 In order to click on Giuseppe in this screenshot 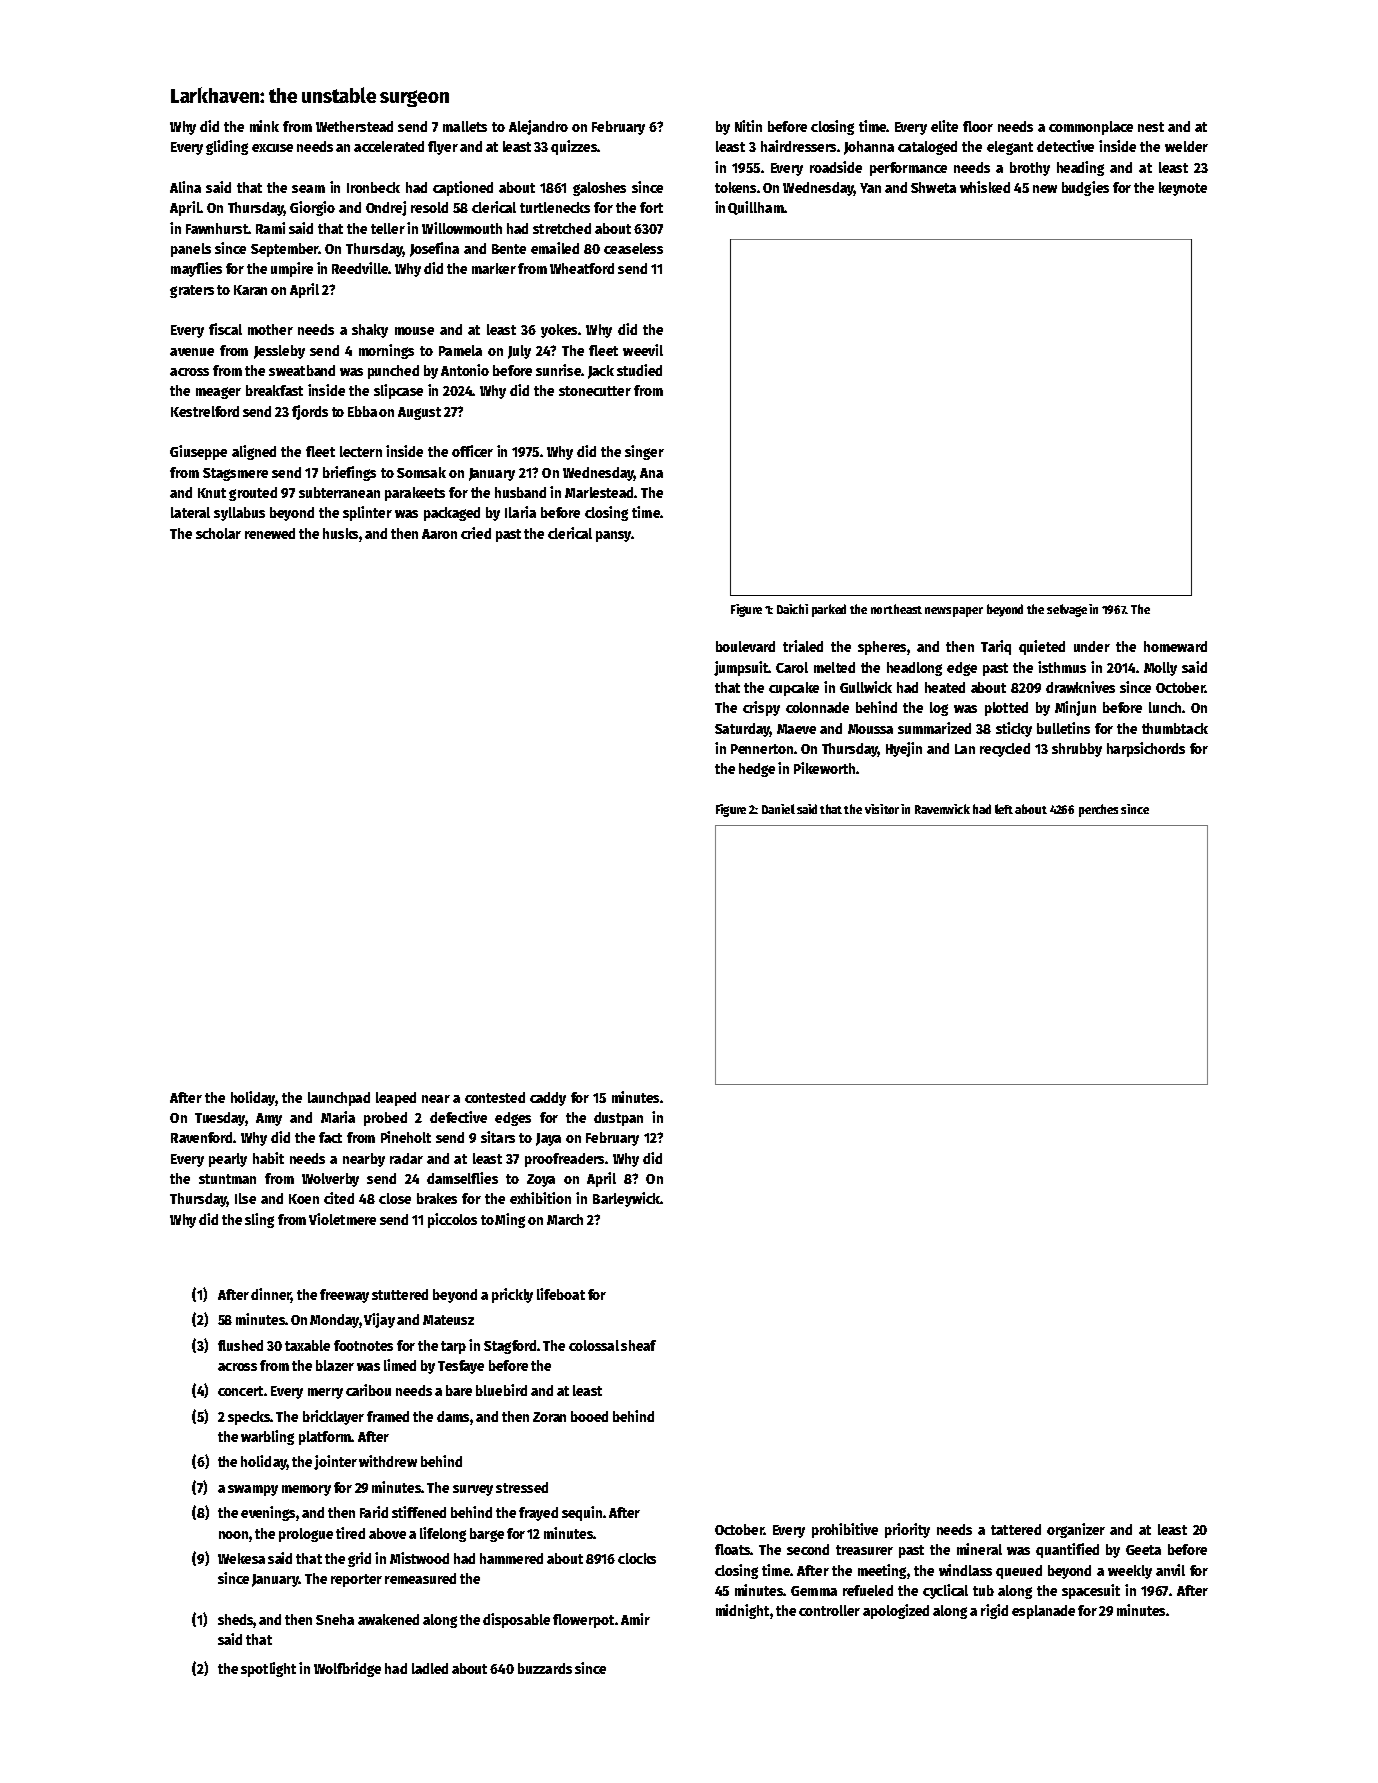, I will do `click(198, 452)`.
